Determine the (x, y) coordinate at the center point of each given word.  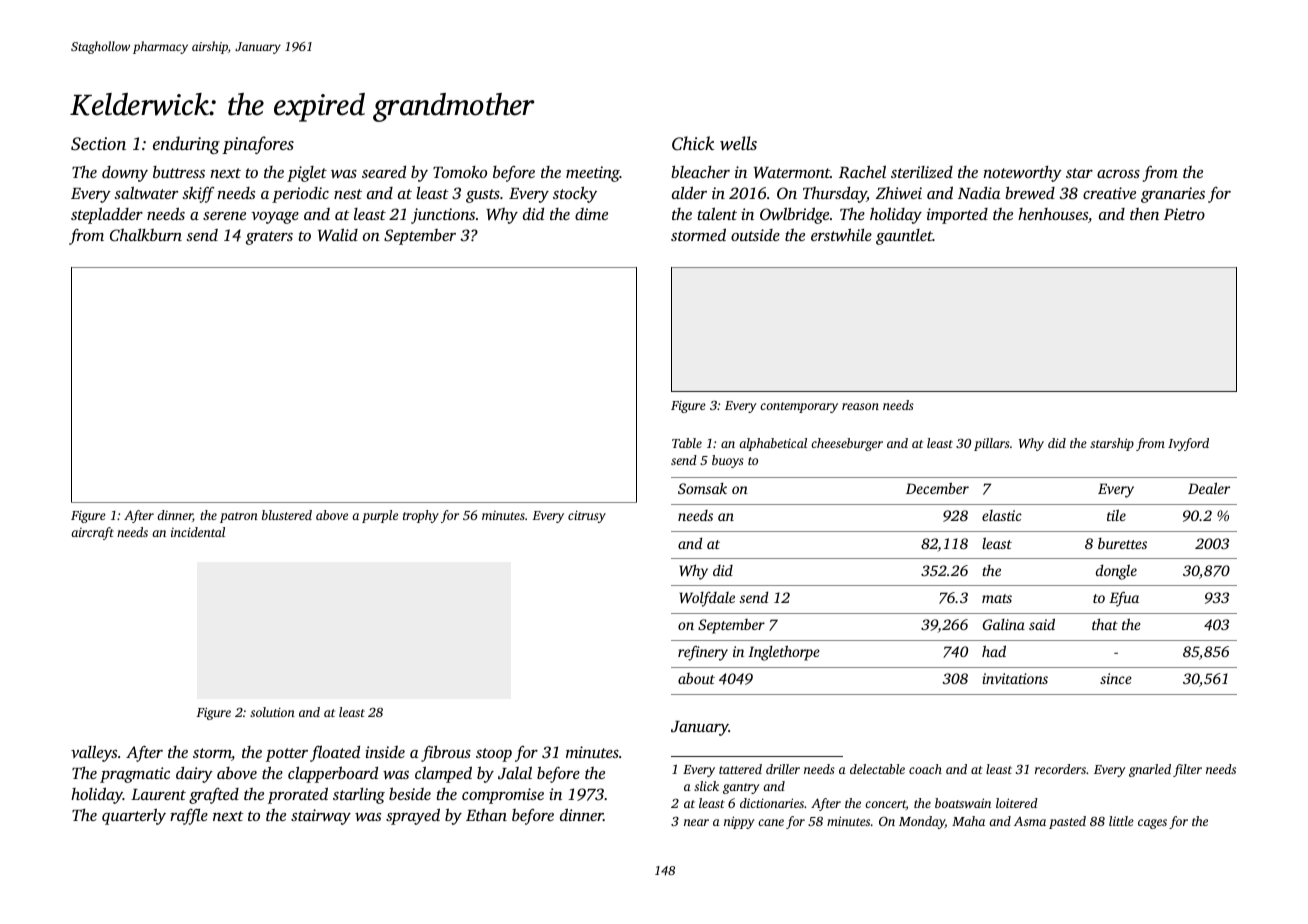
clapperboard (333, 774)
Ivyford (1188, 444)
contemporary (799, 407)
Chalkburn (146, 235)
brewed (1030, 192)
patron (239, 517)
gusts (483, 196)
